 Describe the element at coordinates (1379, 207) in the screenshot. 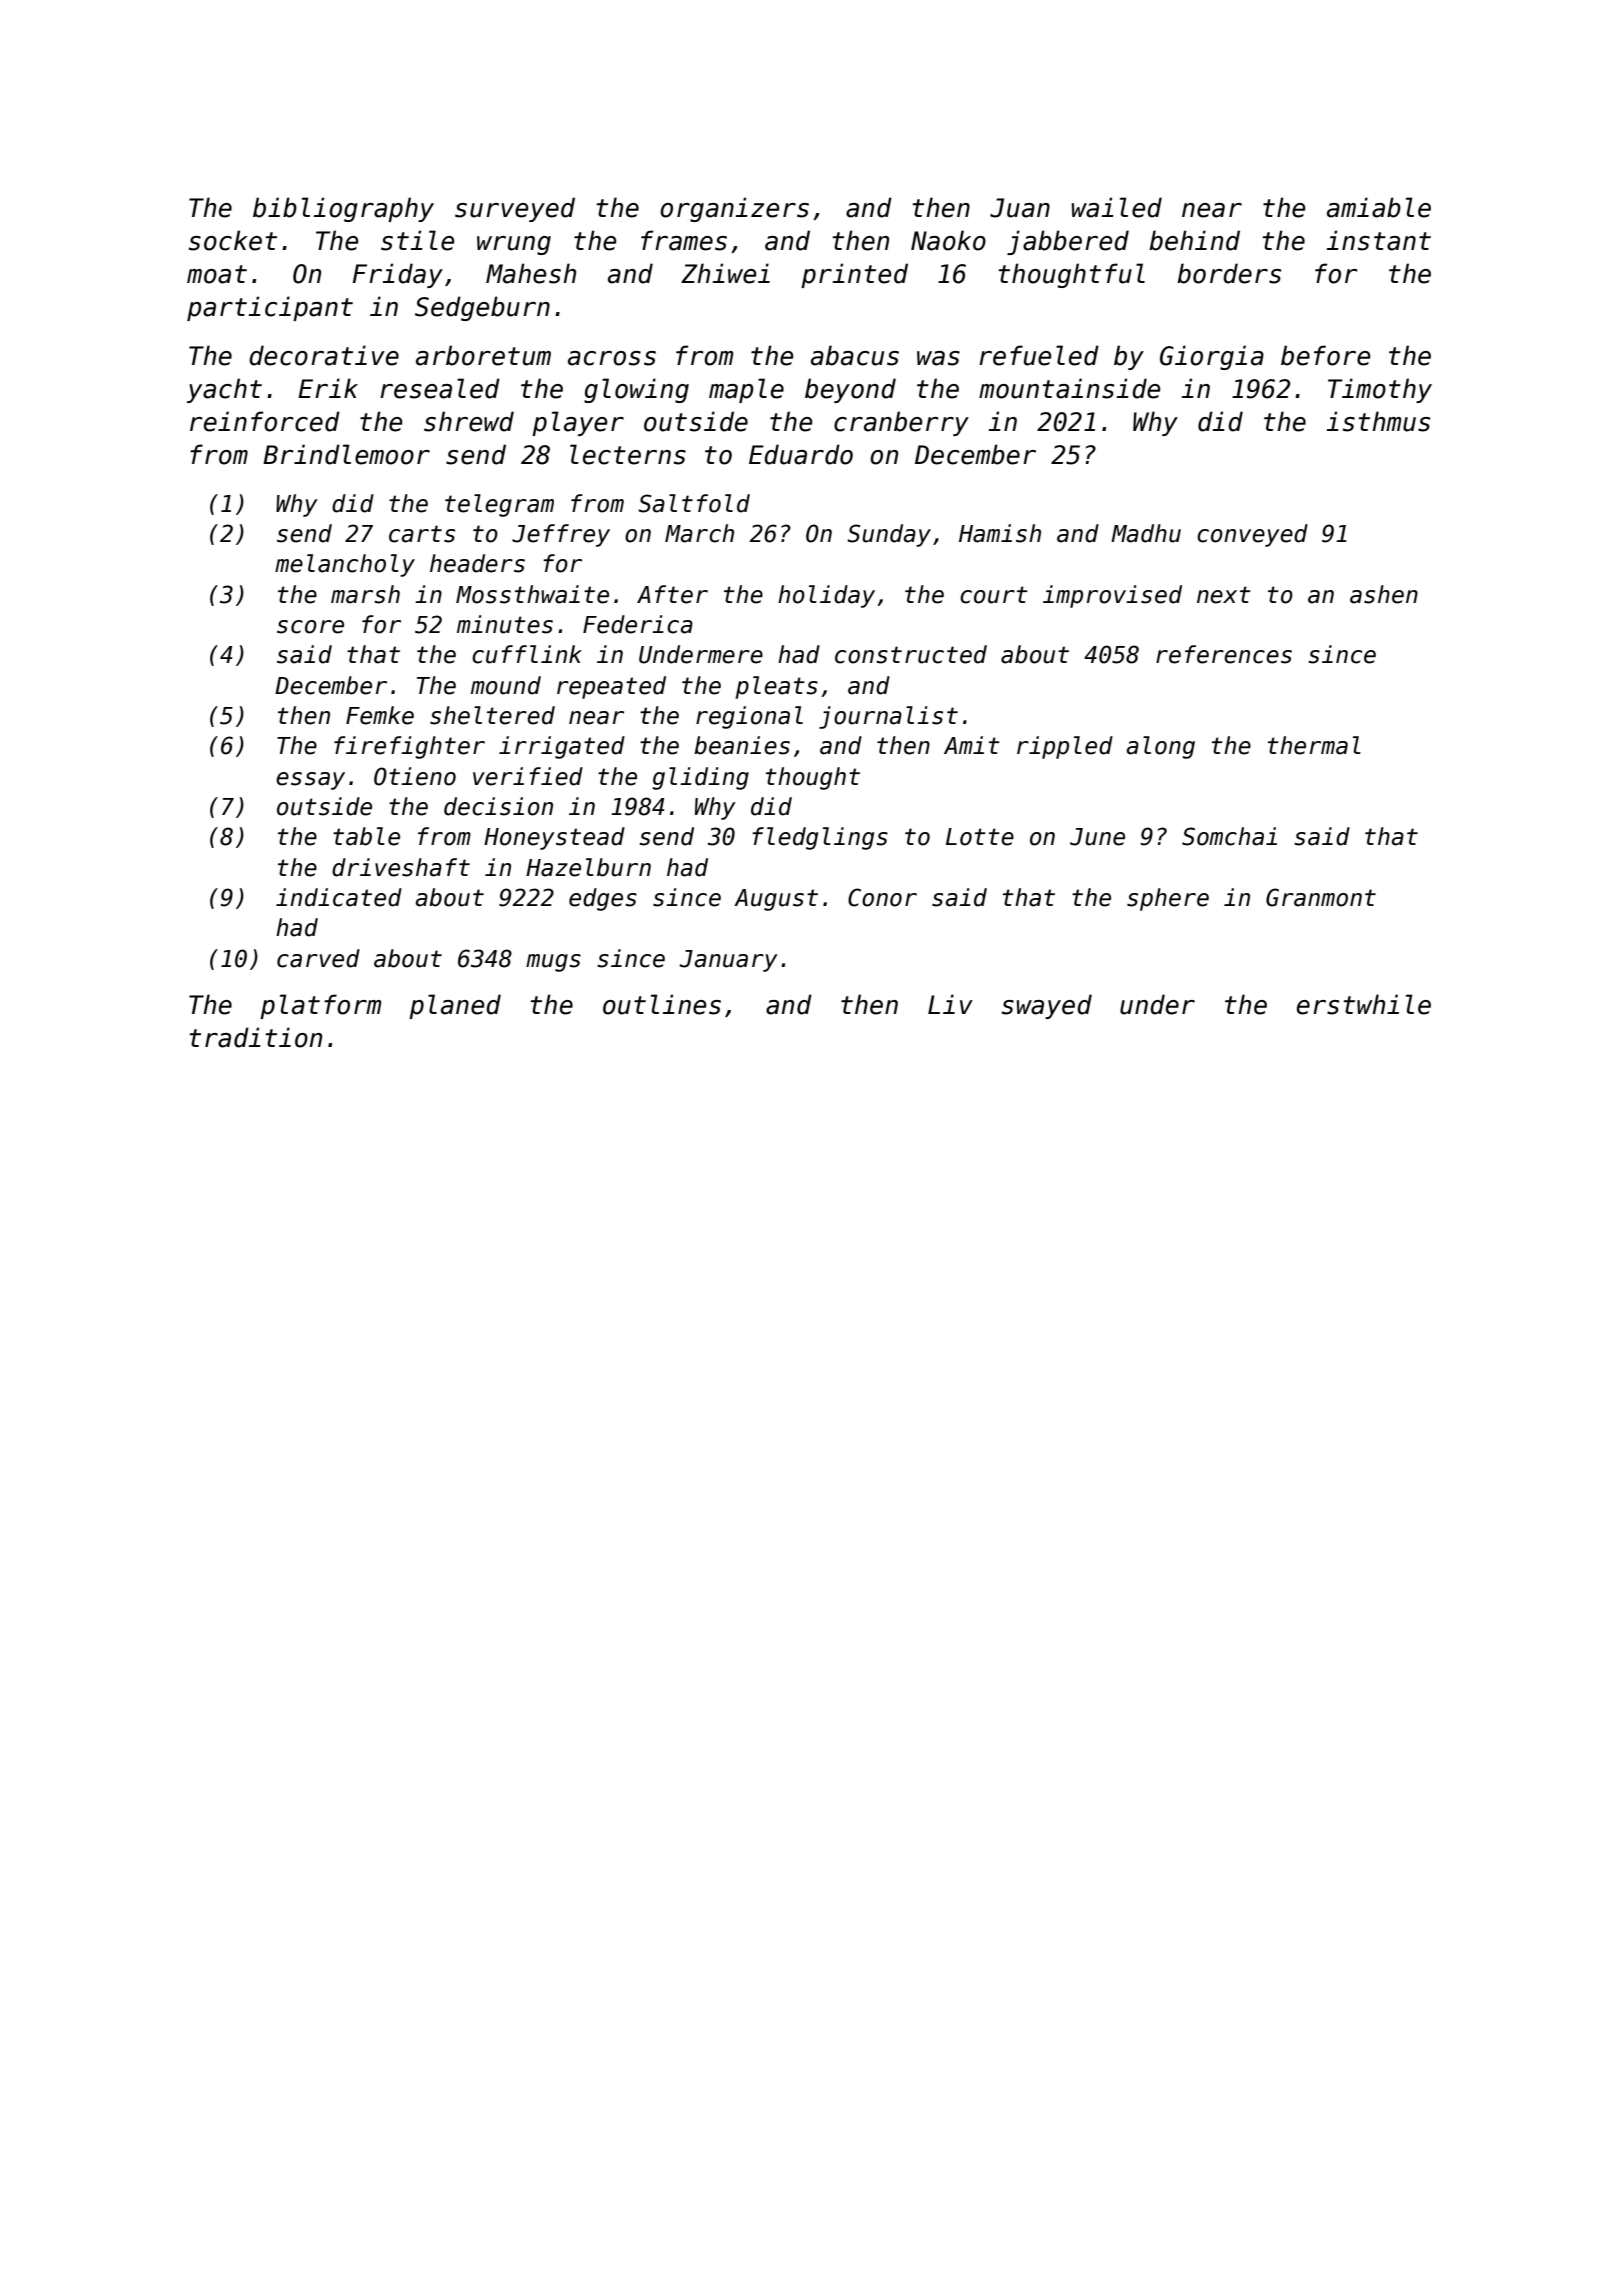

I see `amiable` at that location.
